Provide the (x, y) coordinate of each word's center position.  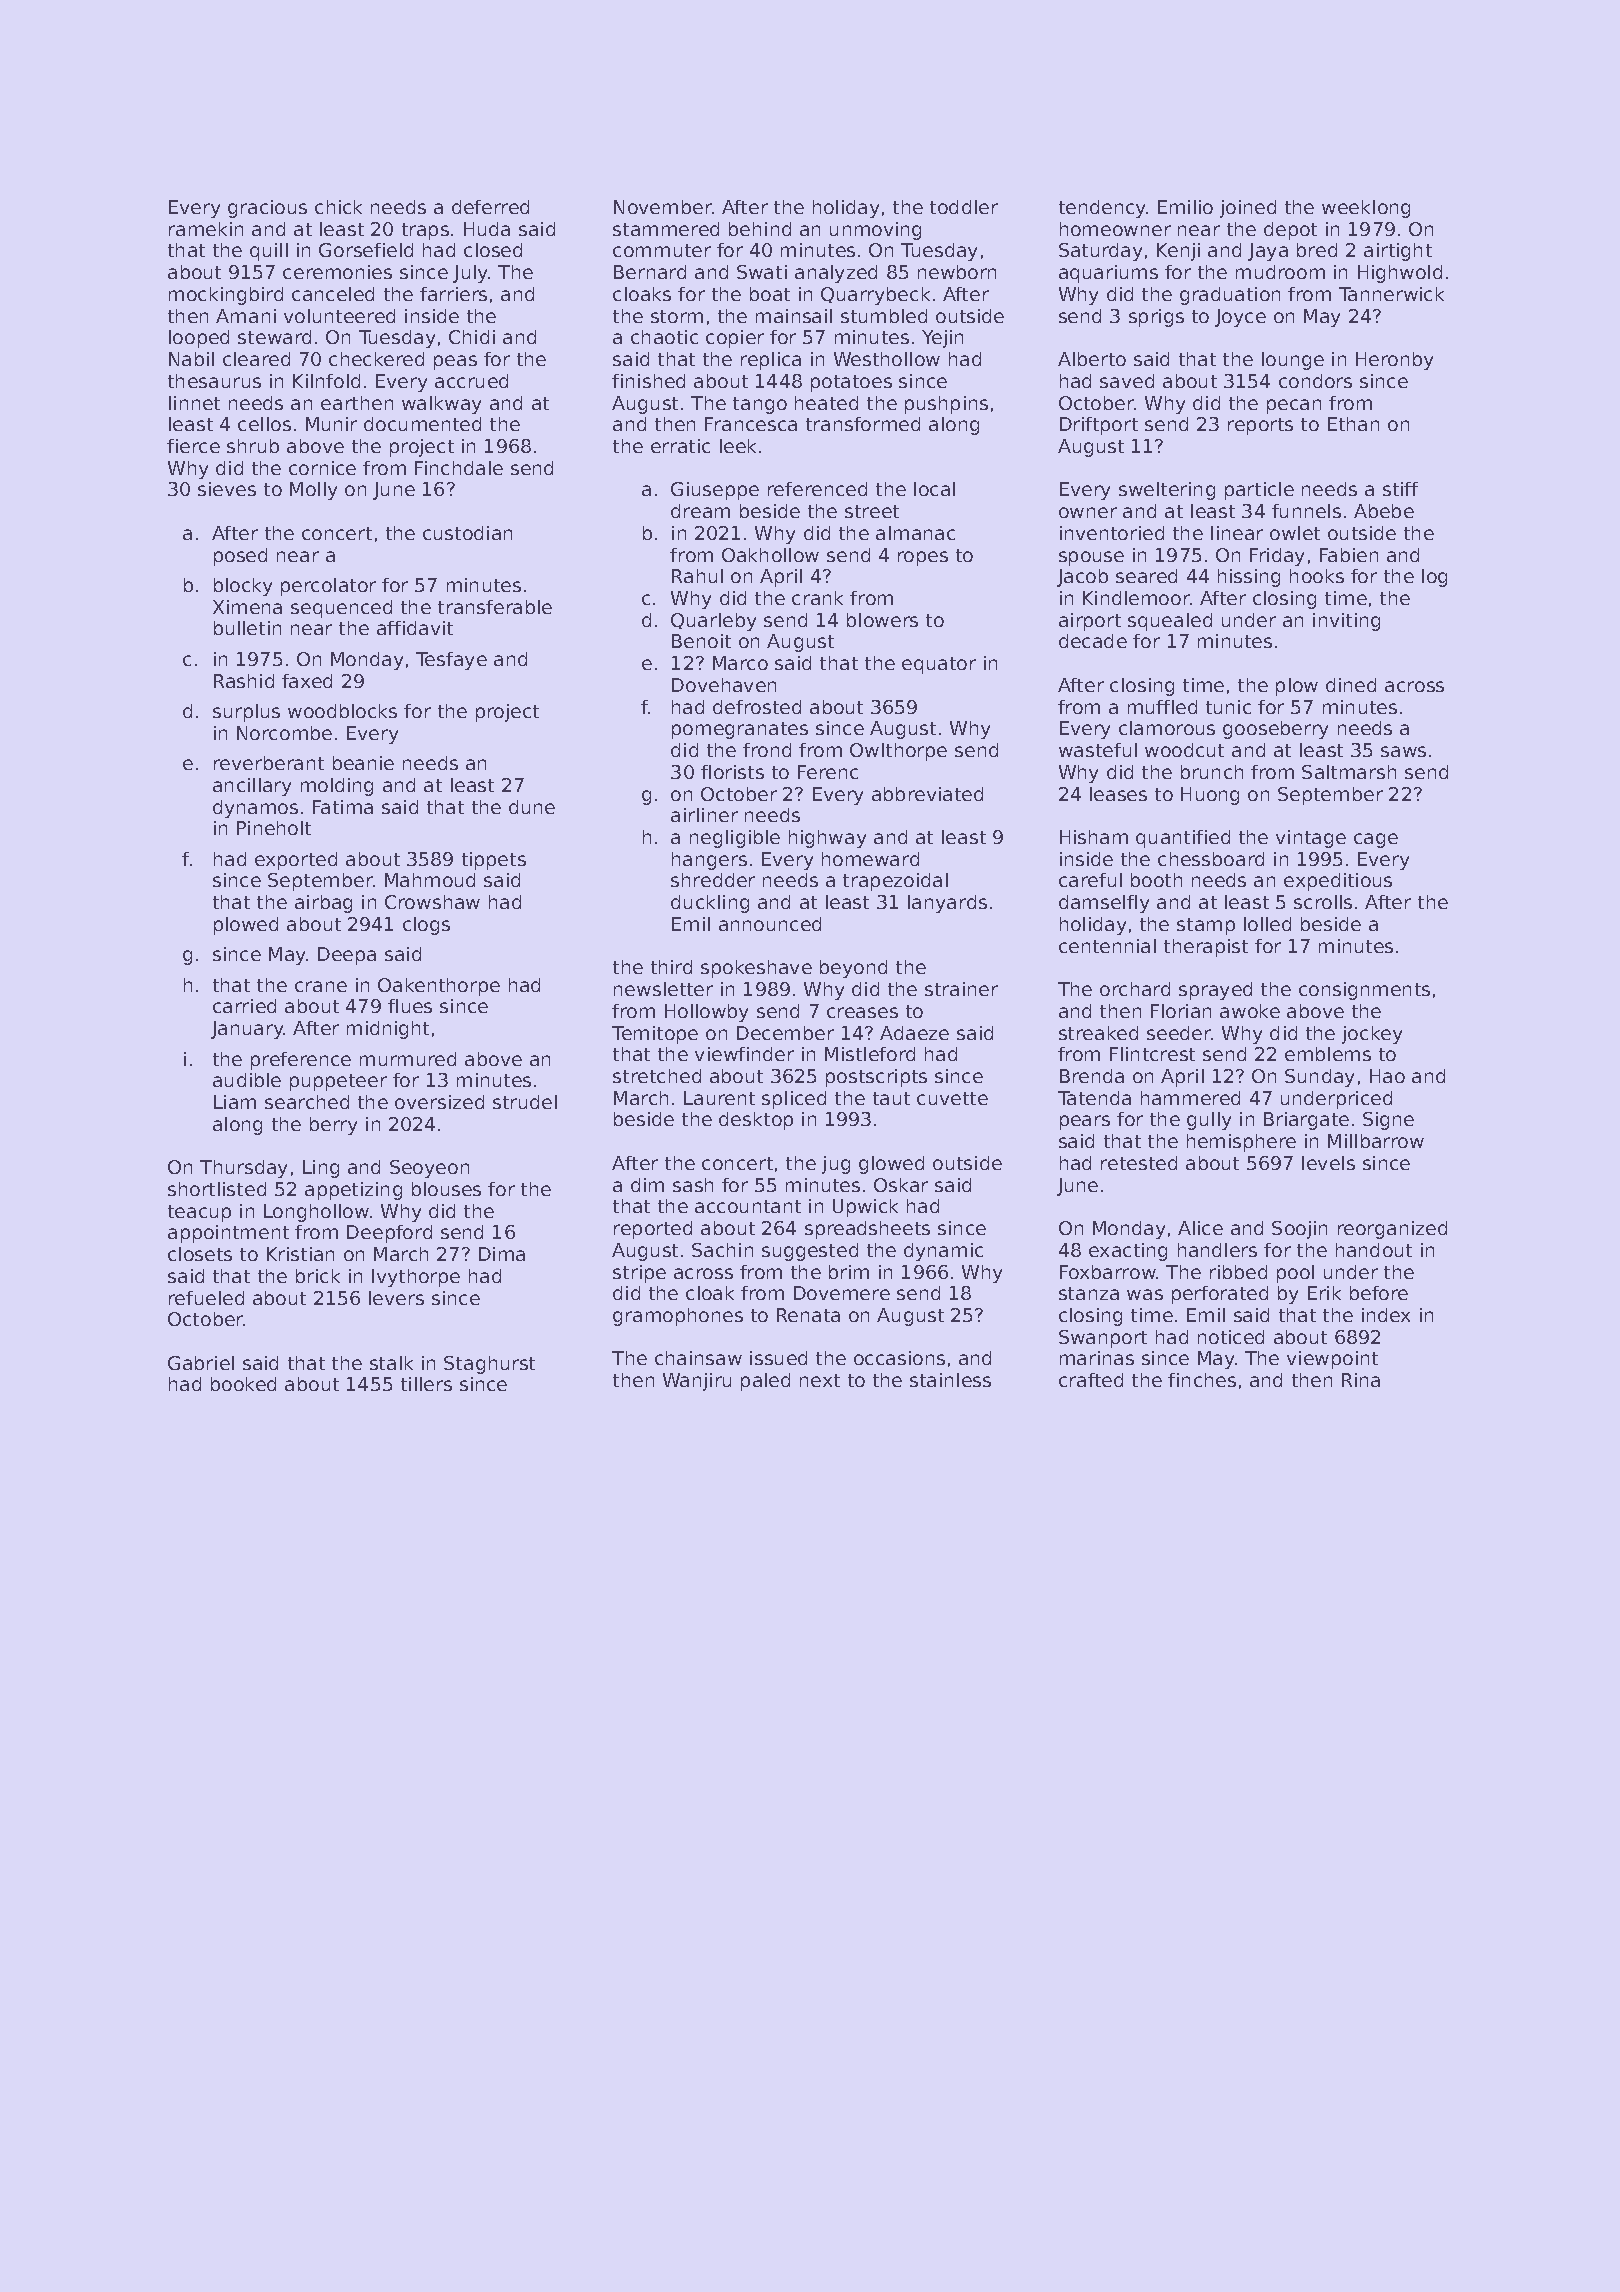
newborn (957, 272)
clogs (426, 926)
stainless (950, 1380)
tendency (1102, 209)
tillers (426, 1384)
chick (338, 207)
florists (732, 772)
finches (1202, 1380)
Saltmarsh (1349, 772)
